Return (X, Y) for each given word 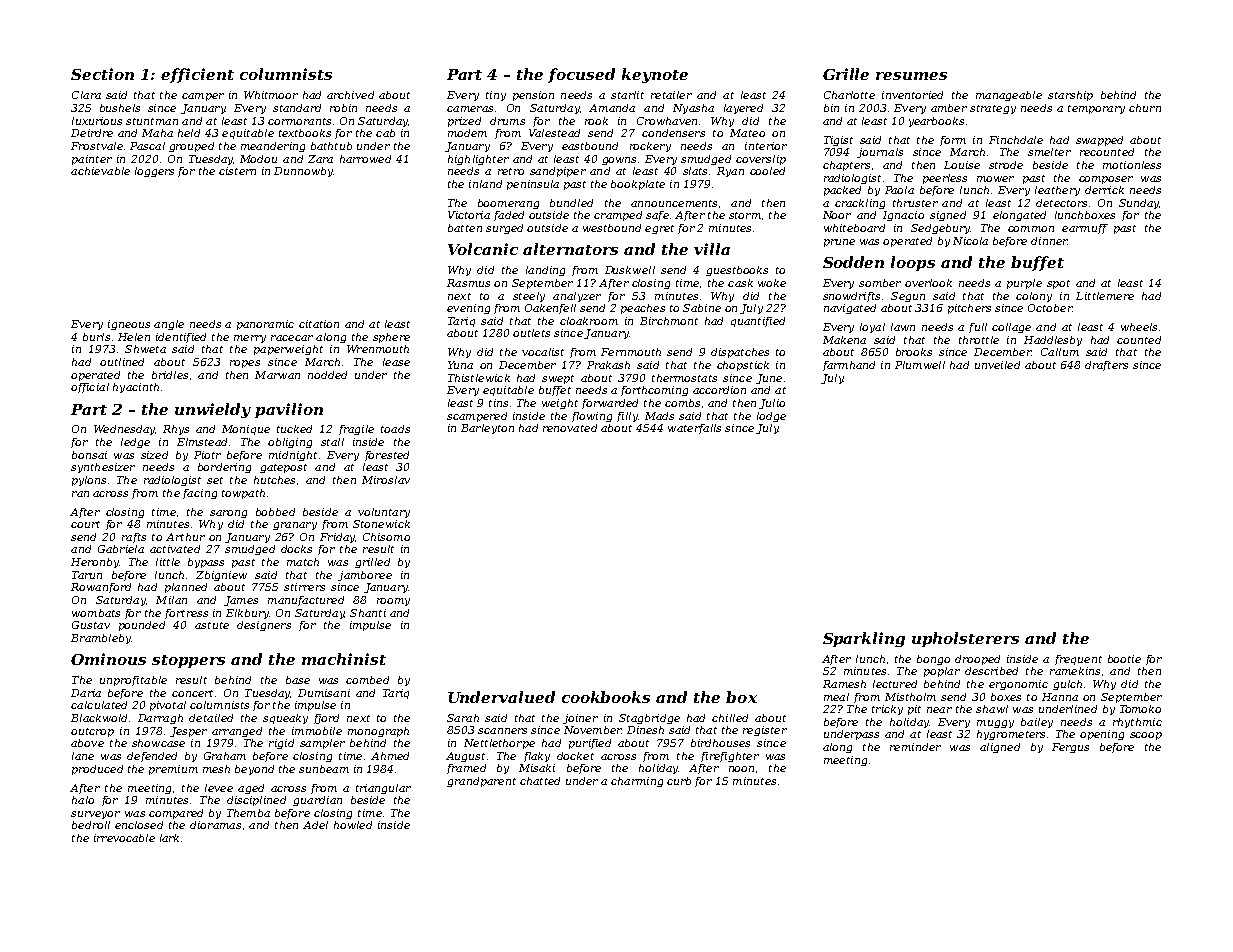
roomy (393, 602)
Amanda (612, 108)
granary (295, 526)
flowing (592, 417)
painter (92, 160)
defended (152, 757)
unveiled (997, 365)
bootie (1124, 659)
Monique (246, 430)
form (953, 141)
